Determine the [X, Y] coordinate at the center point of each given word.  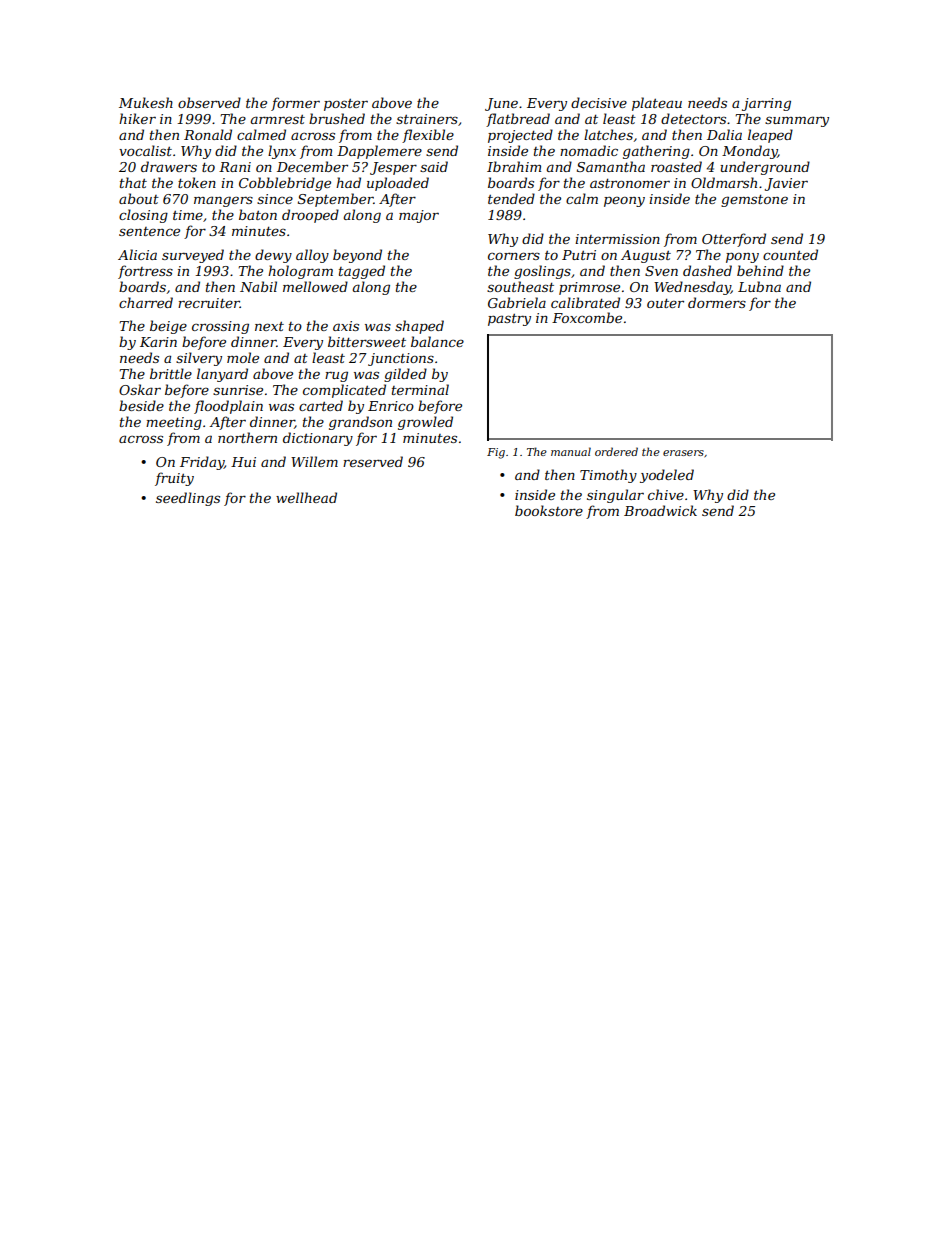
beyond [357, 256]
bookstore [549, 510]
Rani [235, 167]
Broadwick [660, 510]
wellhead [306, 497]
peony [624, 201]
